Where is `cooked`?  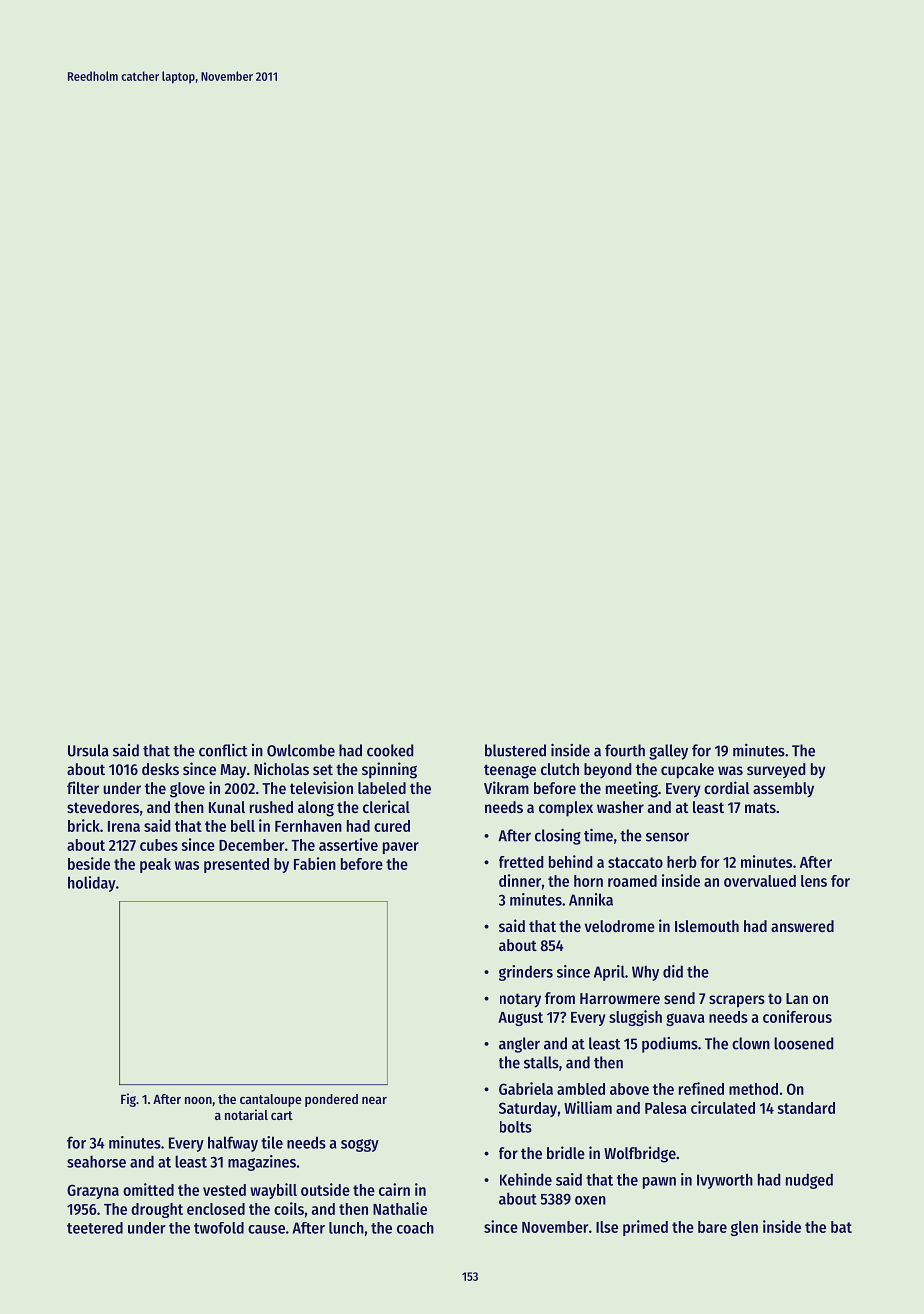
cooked is located at coordinates (390, 750).
